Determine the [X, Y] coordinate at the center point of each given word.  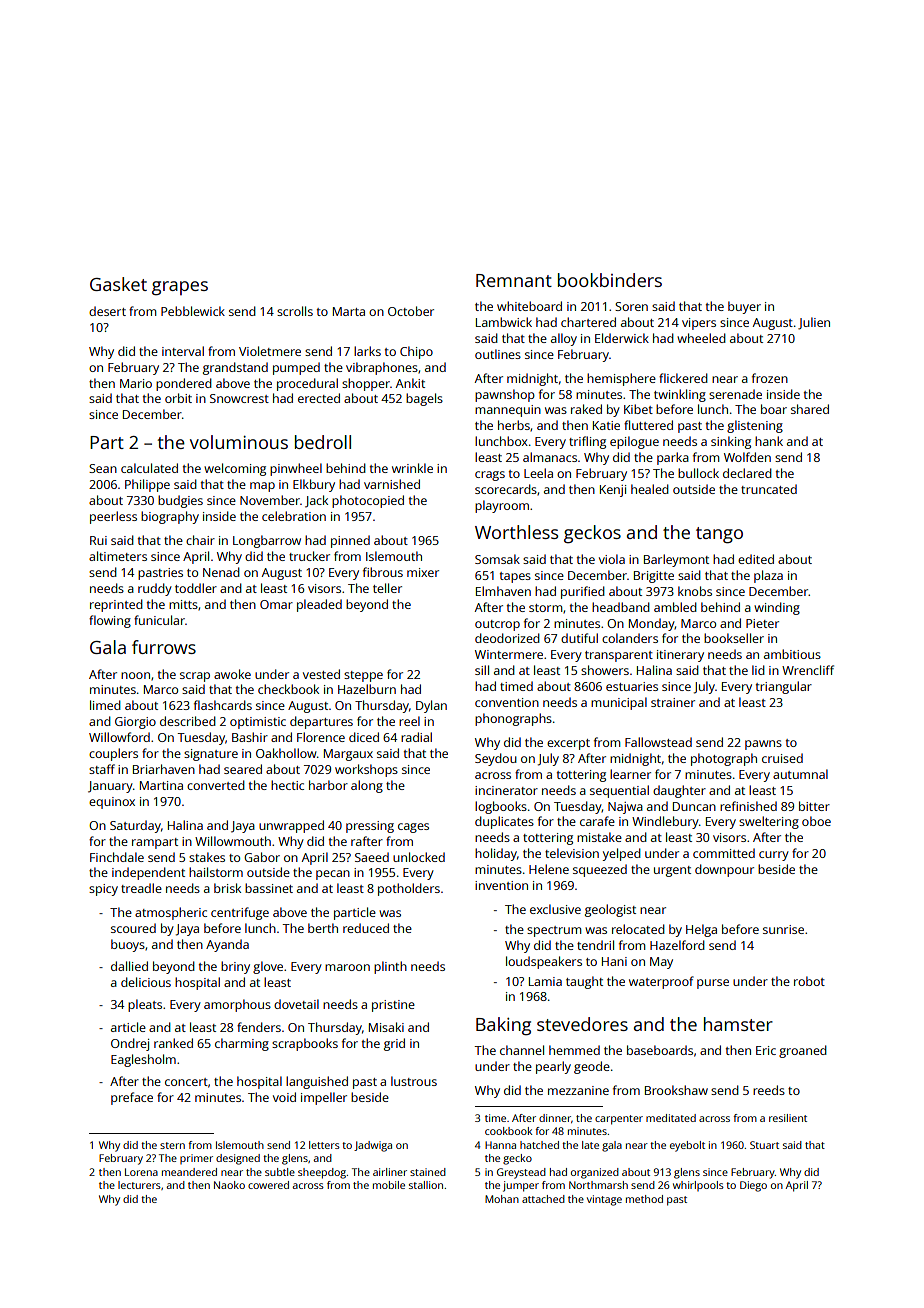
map [262, 487]
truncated [769, 489]
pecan [333, 875]
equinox [112, 803]
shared [810, 409]
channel [522, 1050]
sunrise [783, 929]
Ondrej [130, 1044]
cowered [268, 1185]
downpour [724, 870]
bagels [424, 399]
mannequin [508, 411]
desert [107, 311]
